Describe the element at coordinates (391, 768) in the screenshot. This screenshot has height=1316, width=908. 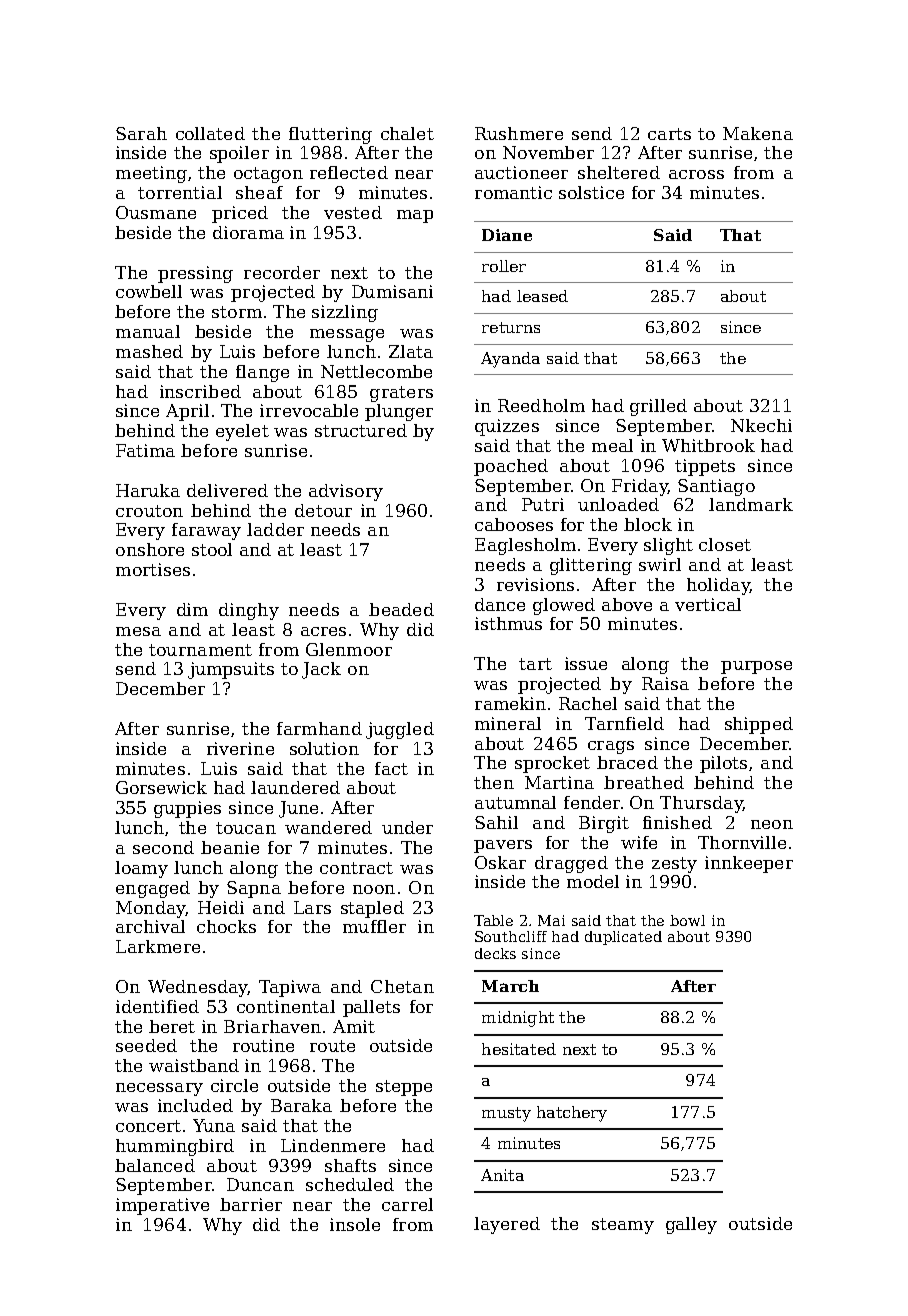
I see `fact` at that location.
